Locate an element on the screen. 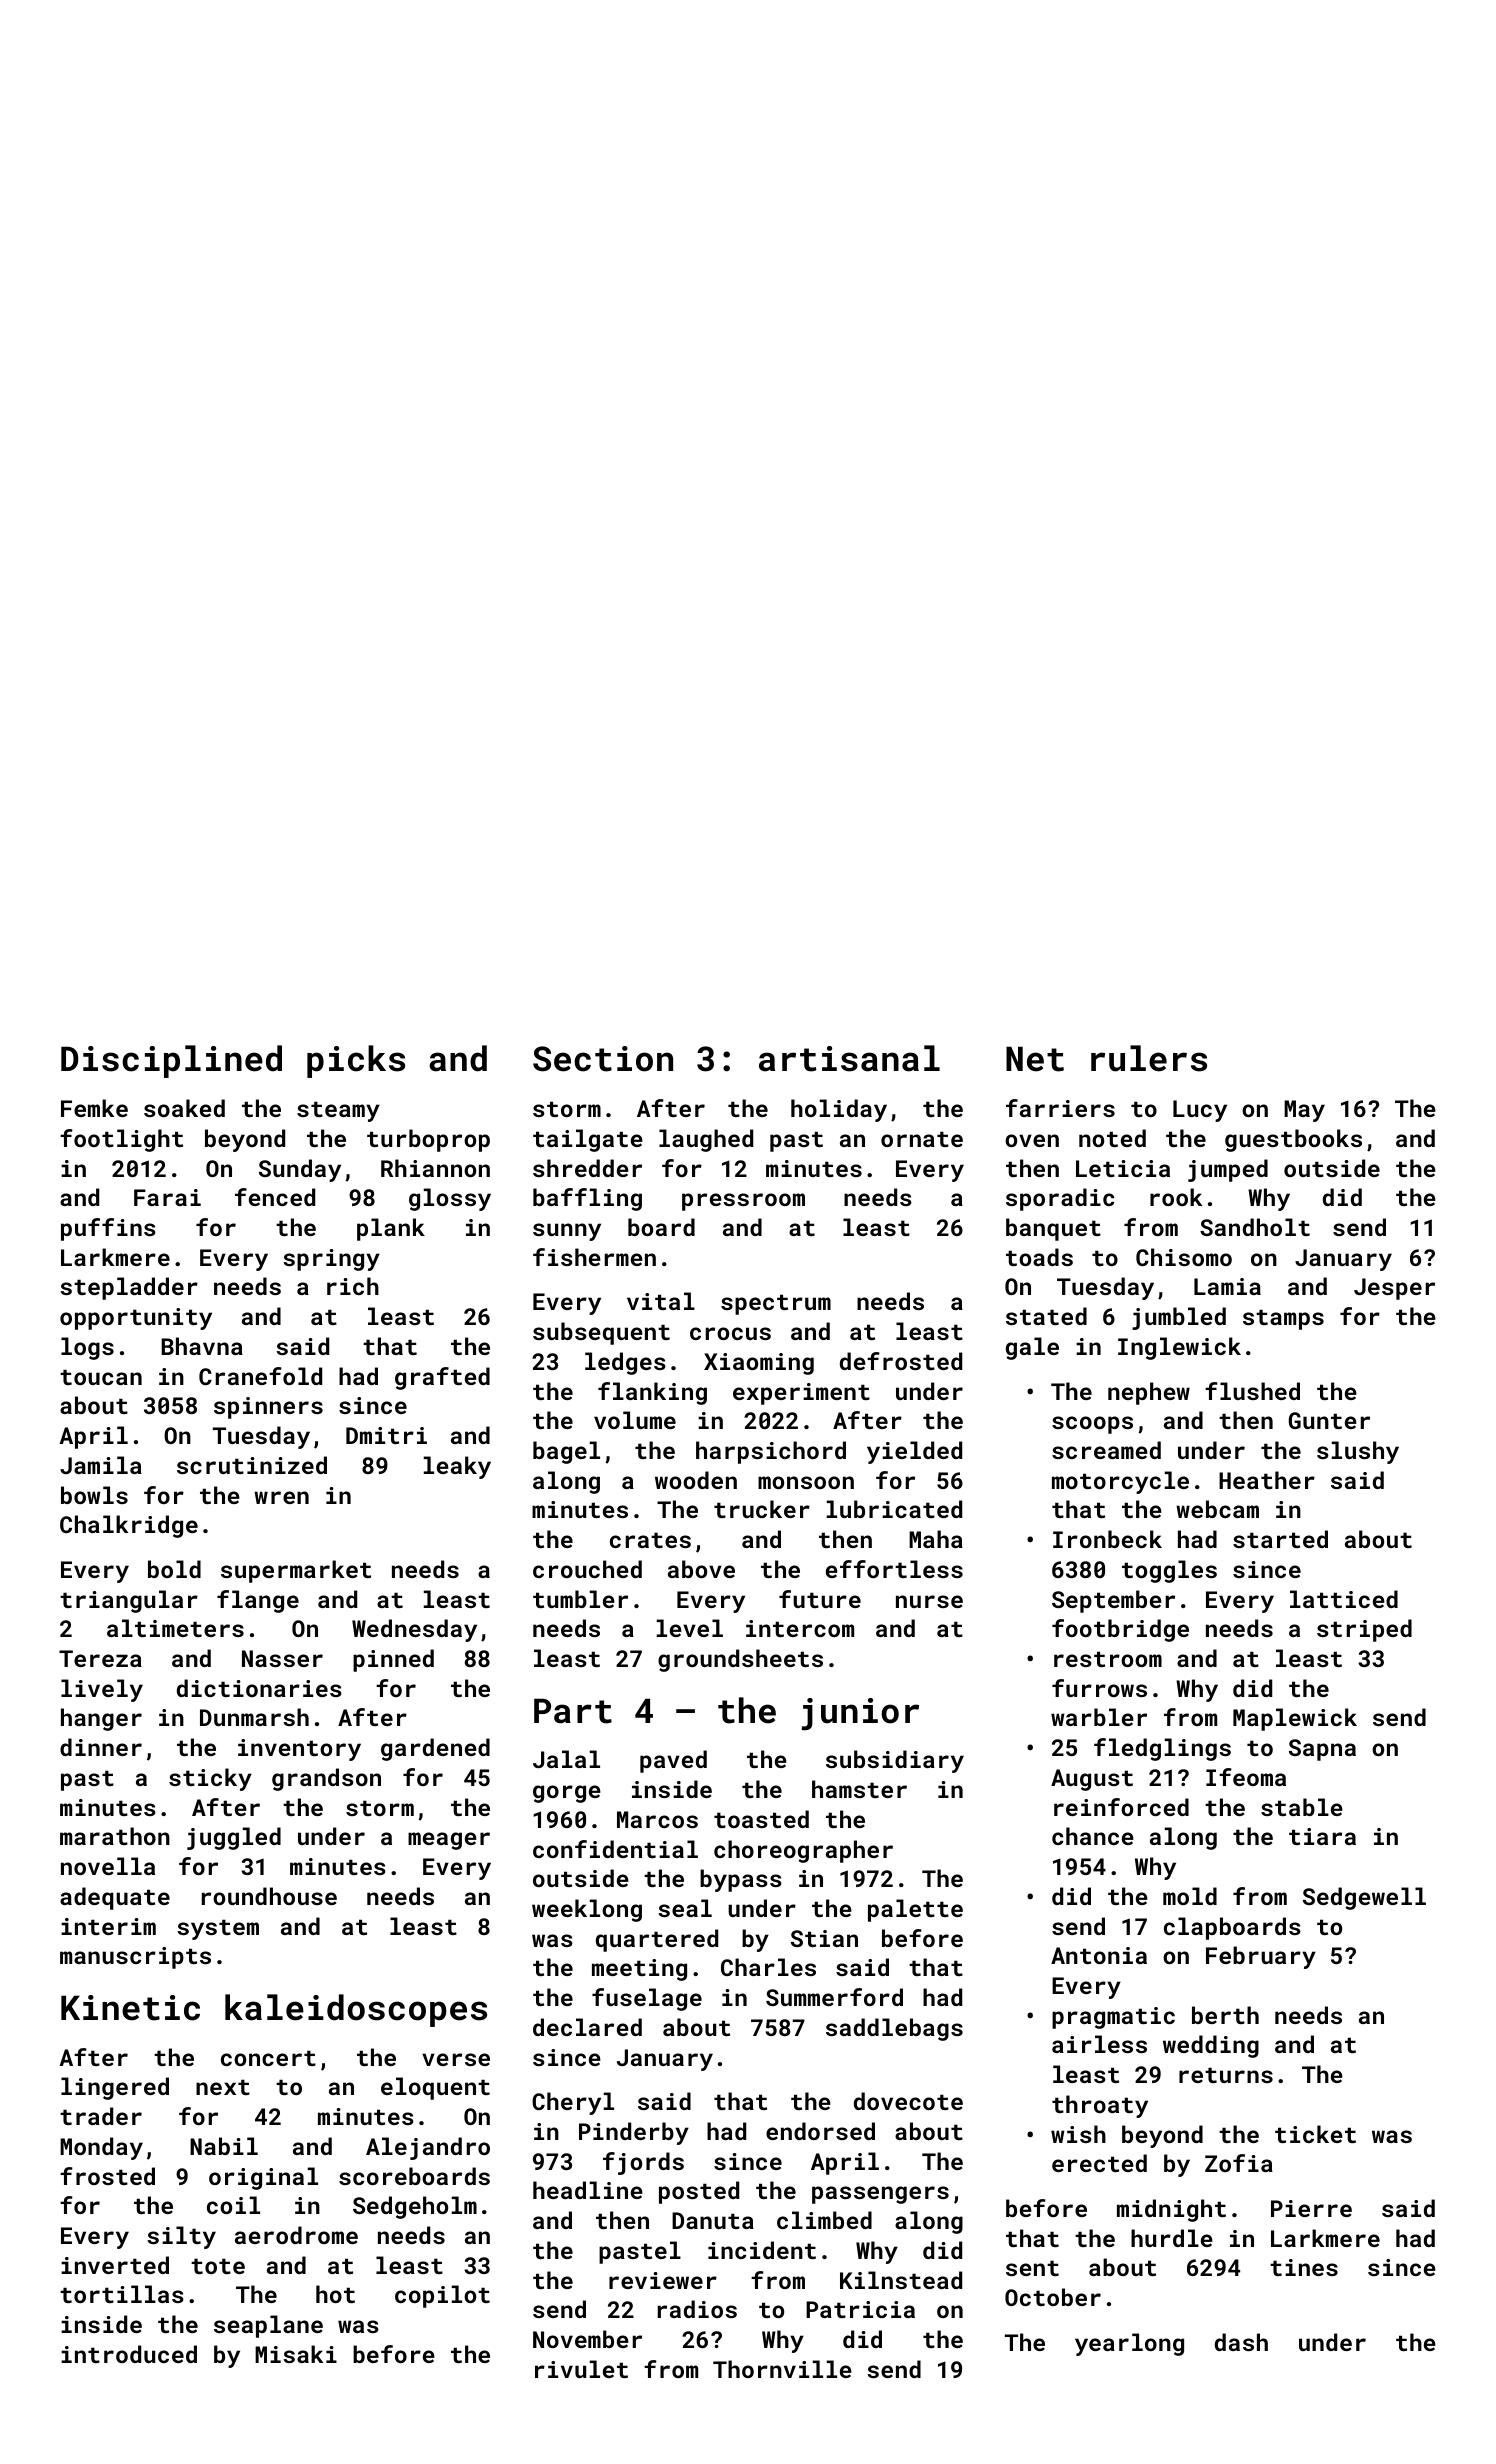 The image size is (1496, 2464). Cheryl is located at coordinates (573, 2103).
